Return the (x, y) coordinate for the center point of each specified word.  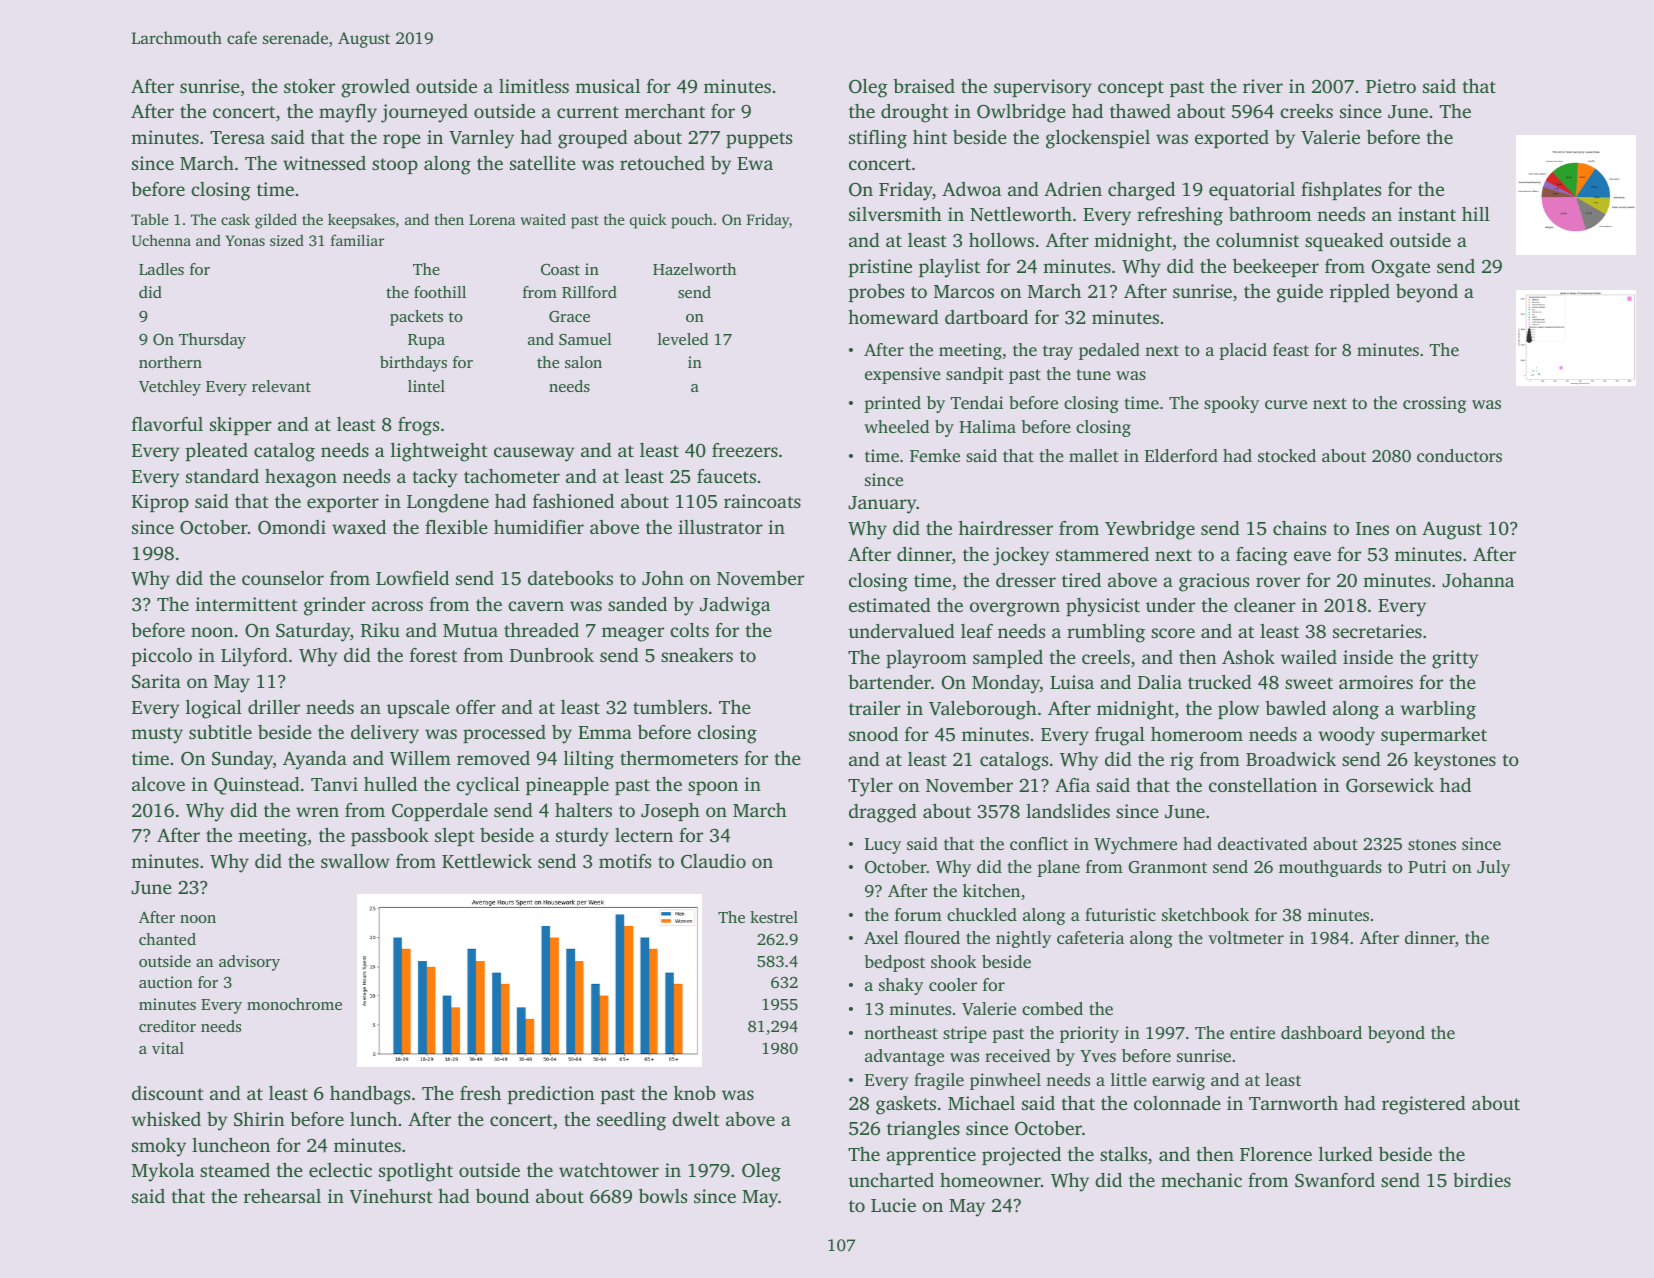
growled (375, 88)
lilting (589, 760)
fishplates (1341, 191)
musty (157, 735)
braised (924, 86)
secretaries (1377, 631)
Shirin (259, 1119)
